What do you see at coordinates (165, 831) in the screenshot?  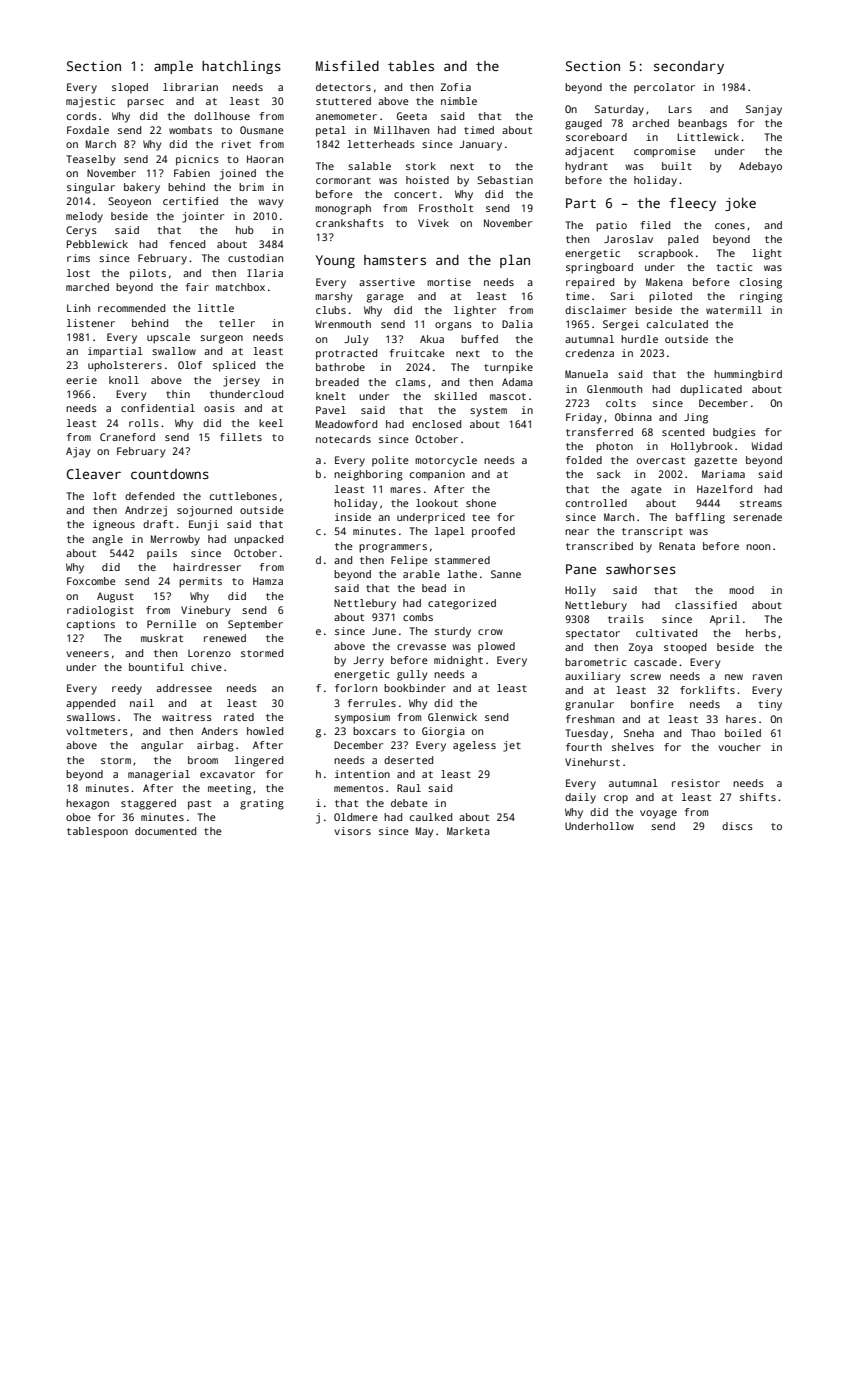 I see `documented` at bounding box center [165, 831].
